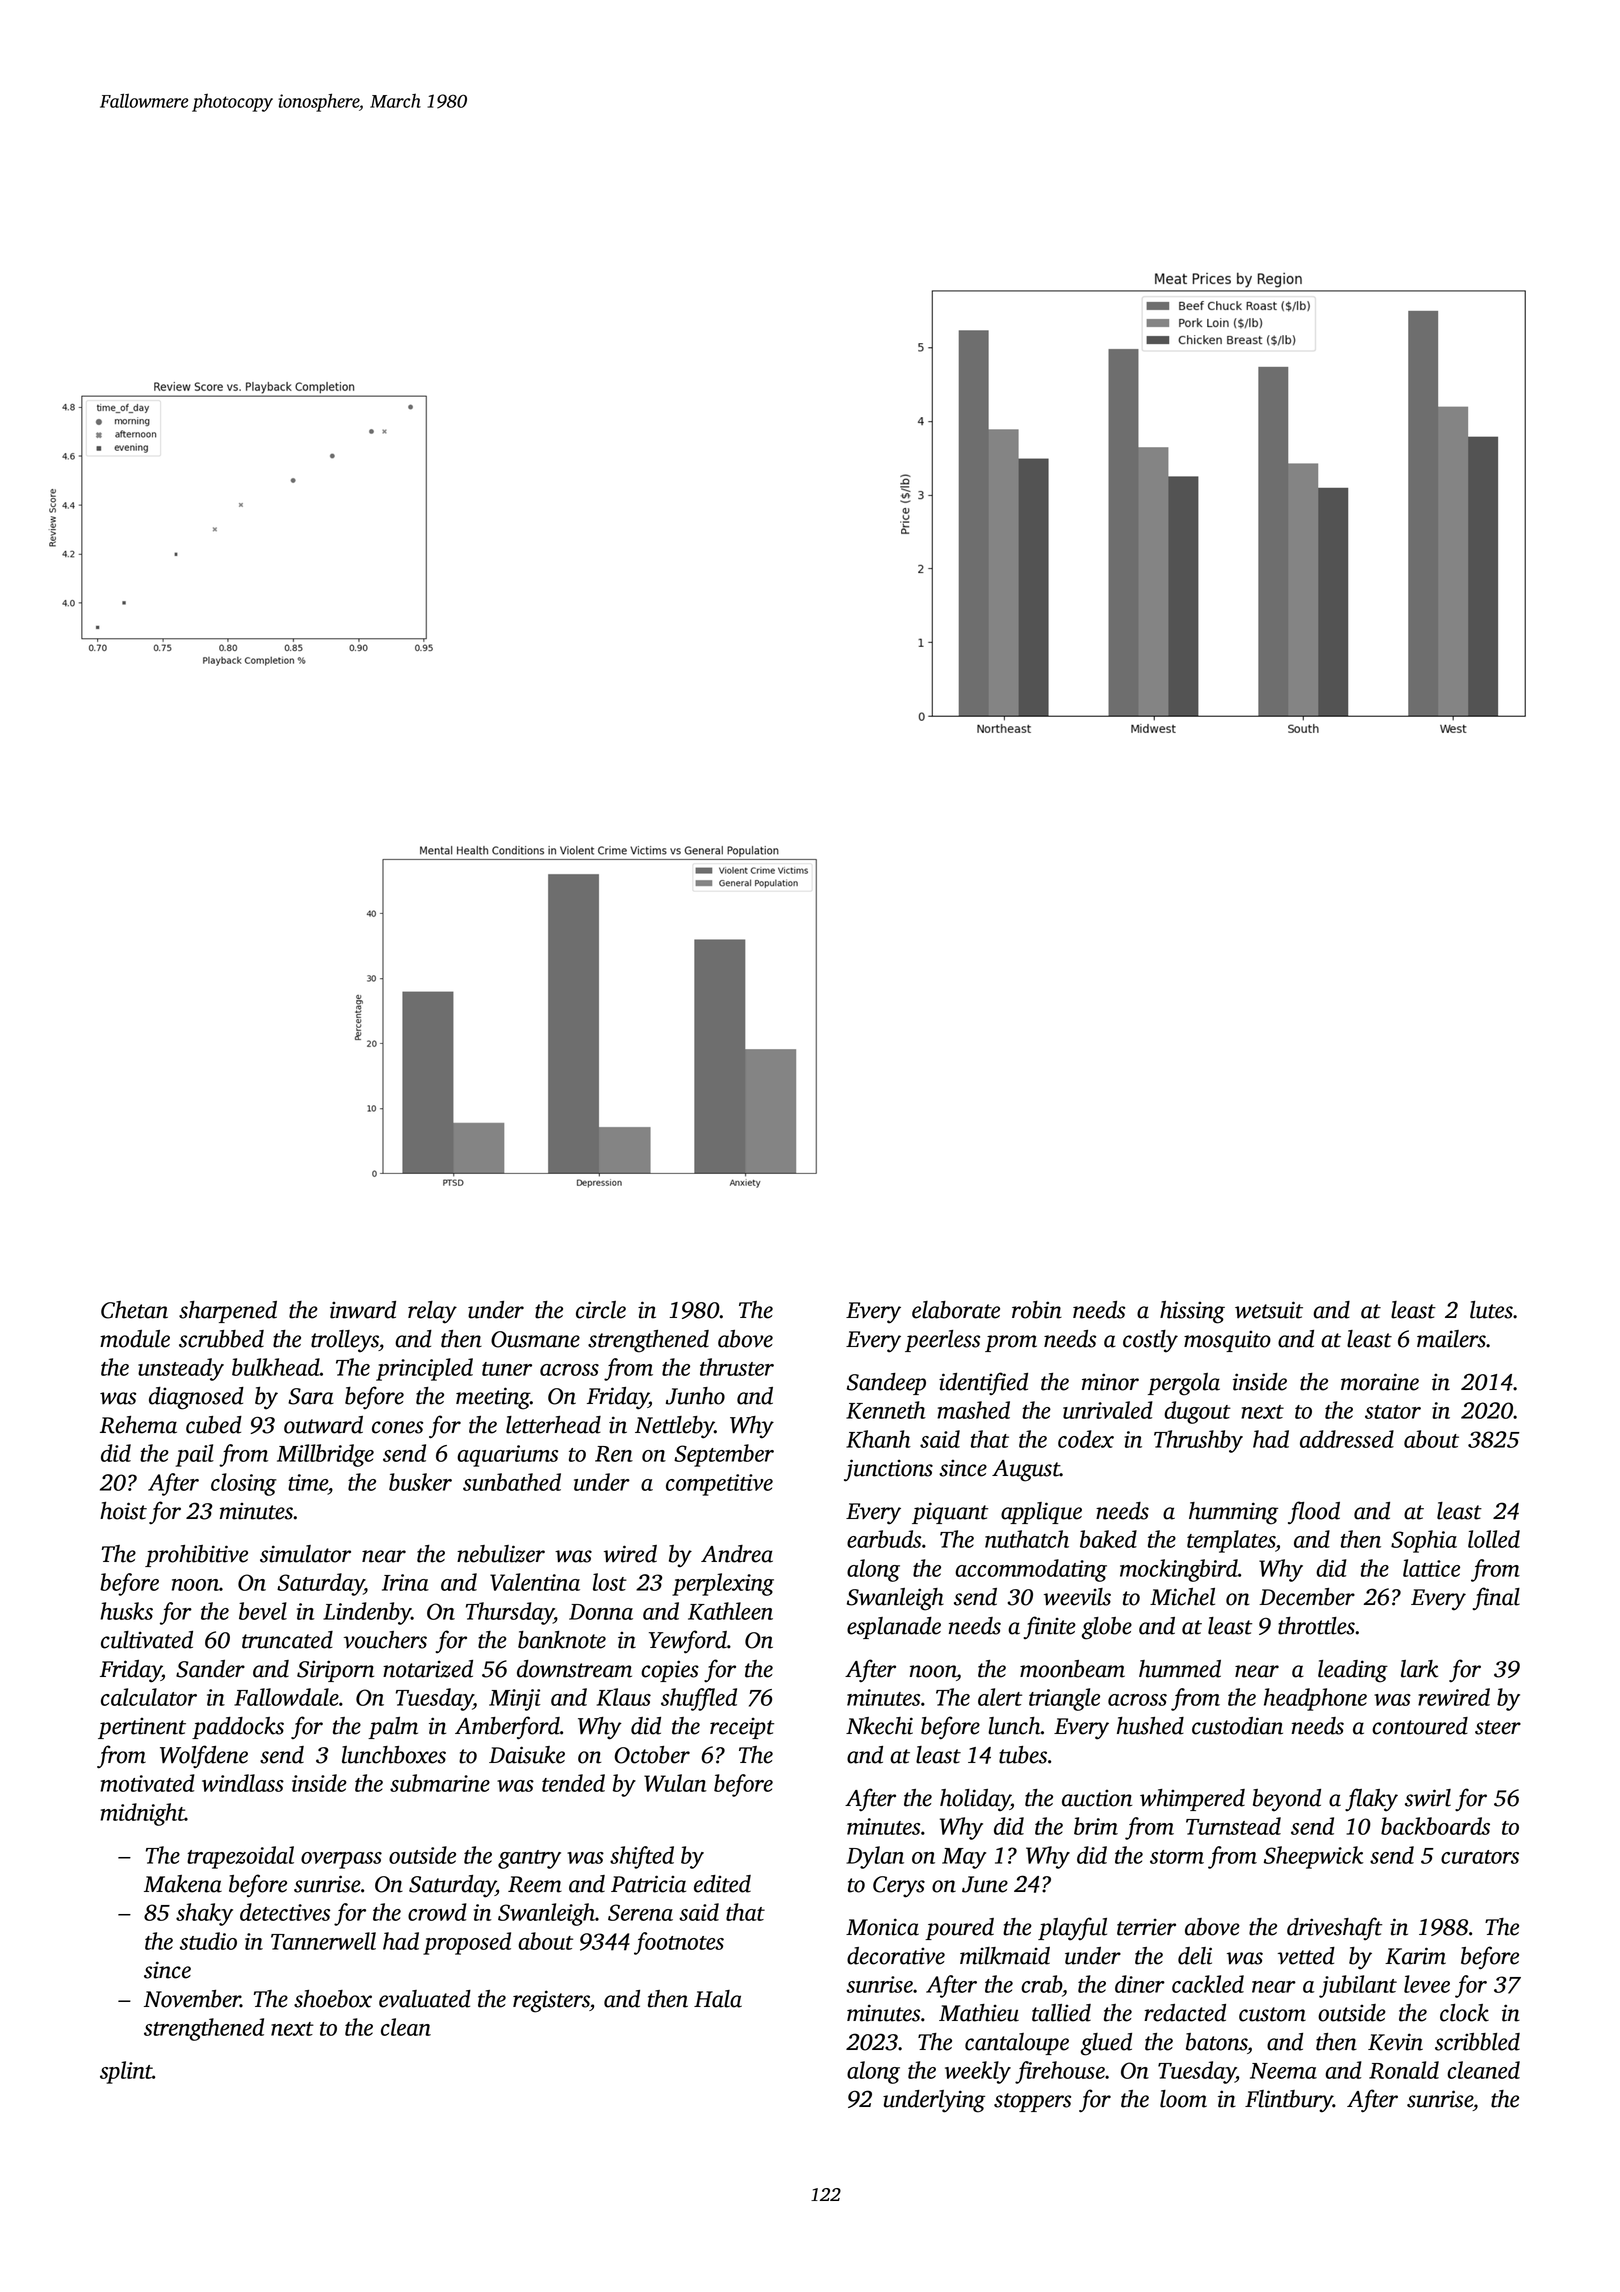 The image size is (1620, 2292). What do you see at coordinates (333, 1999) in the page?
I see `shoebox` at bounding box center [333, 1999].
